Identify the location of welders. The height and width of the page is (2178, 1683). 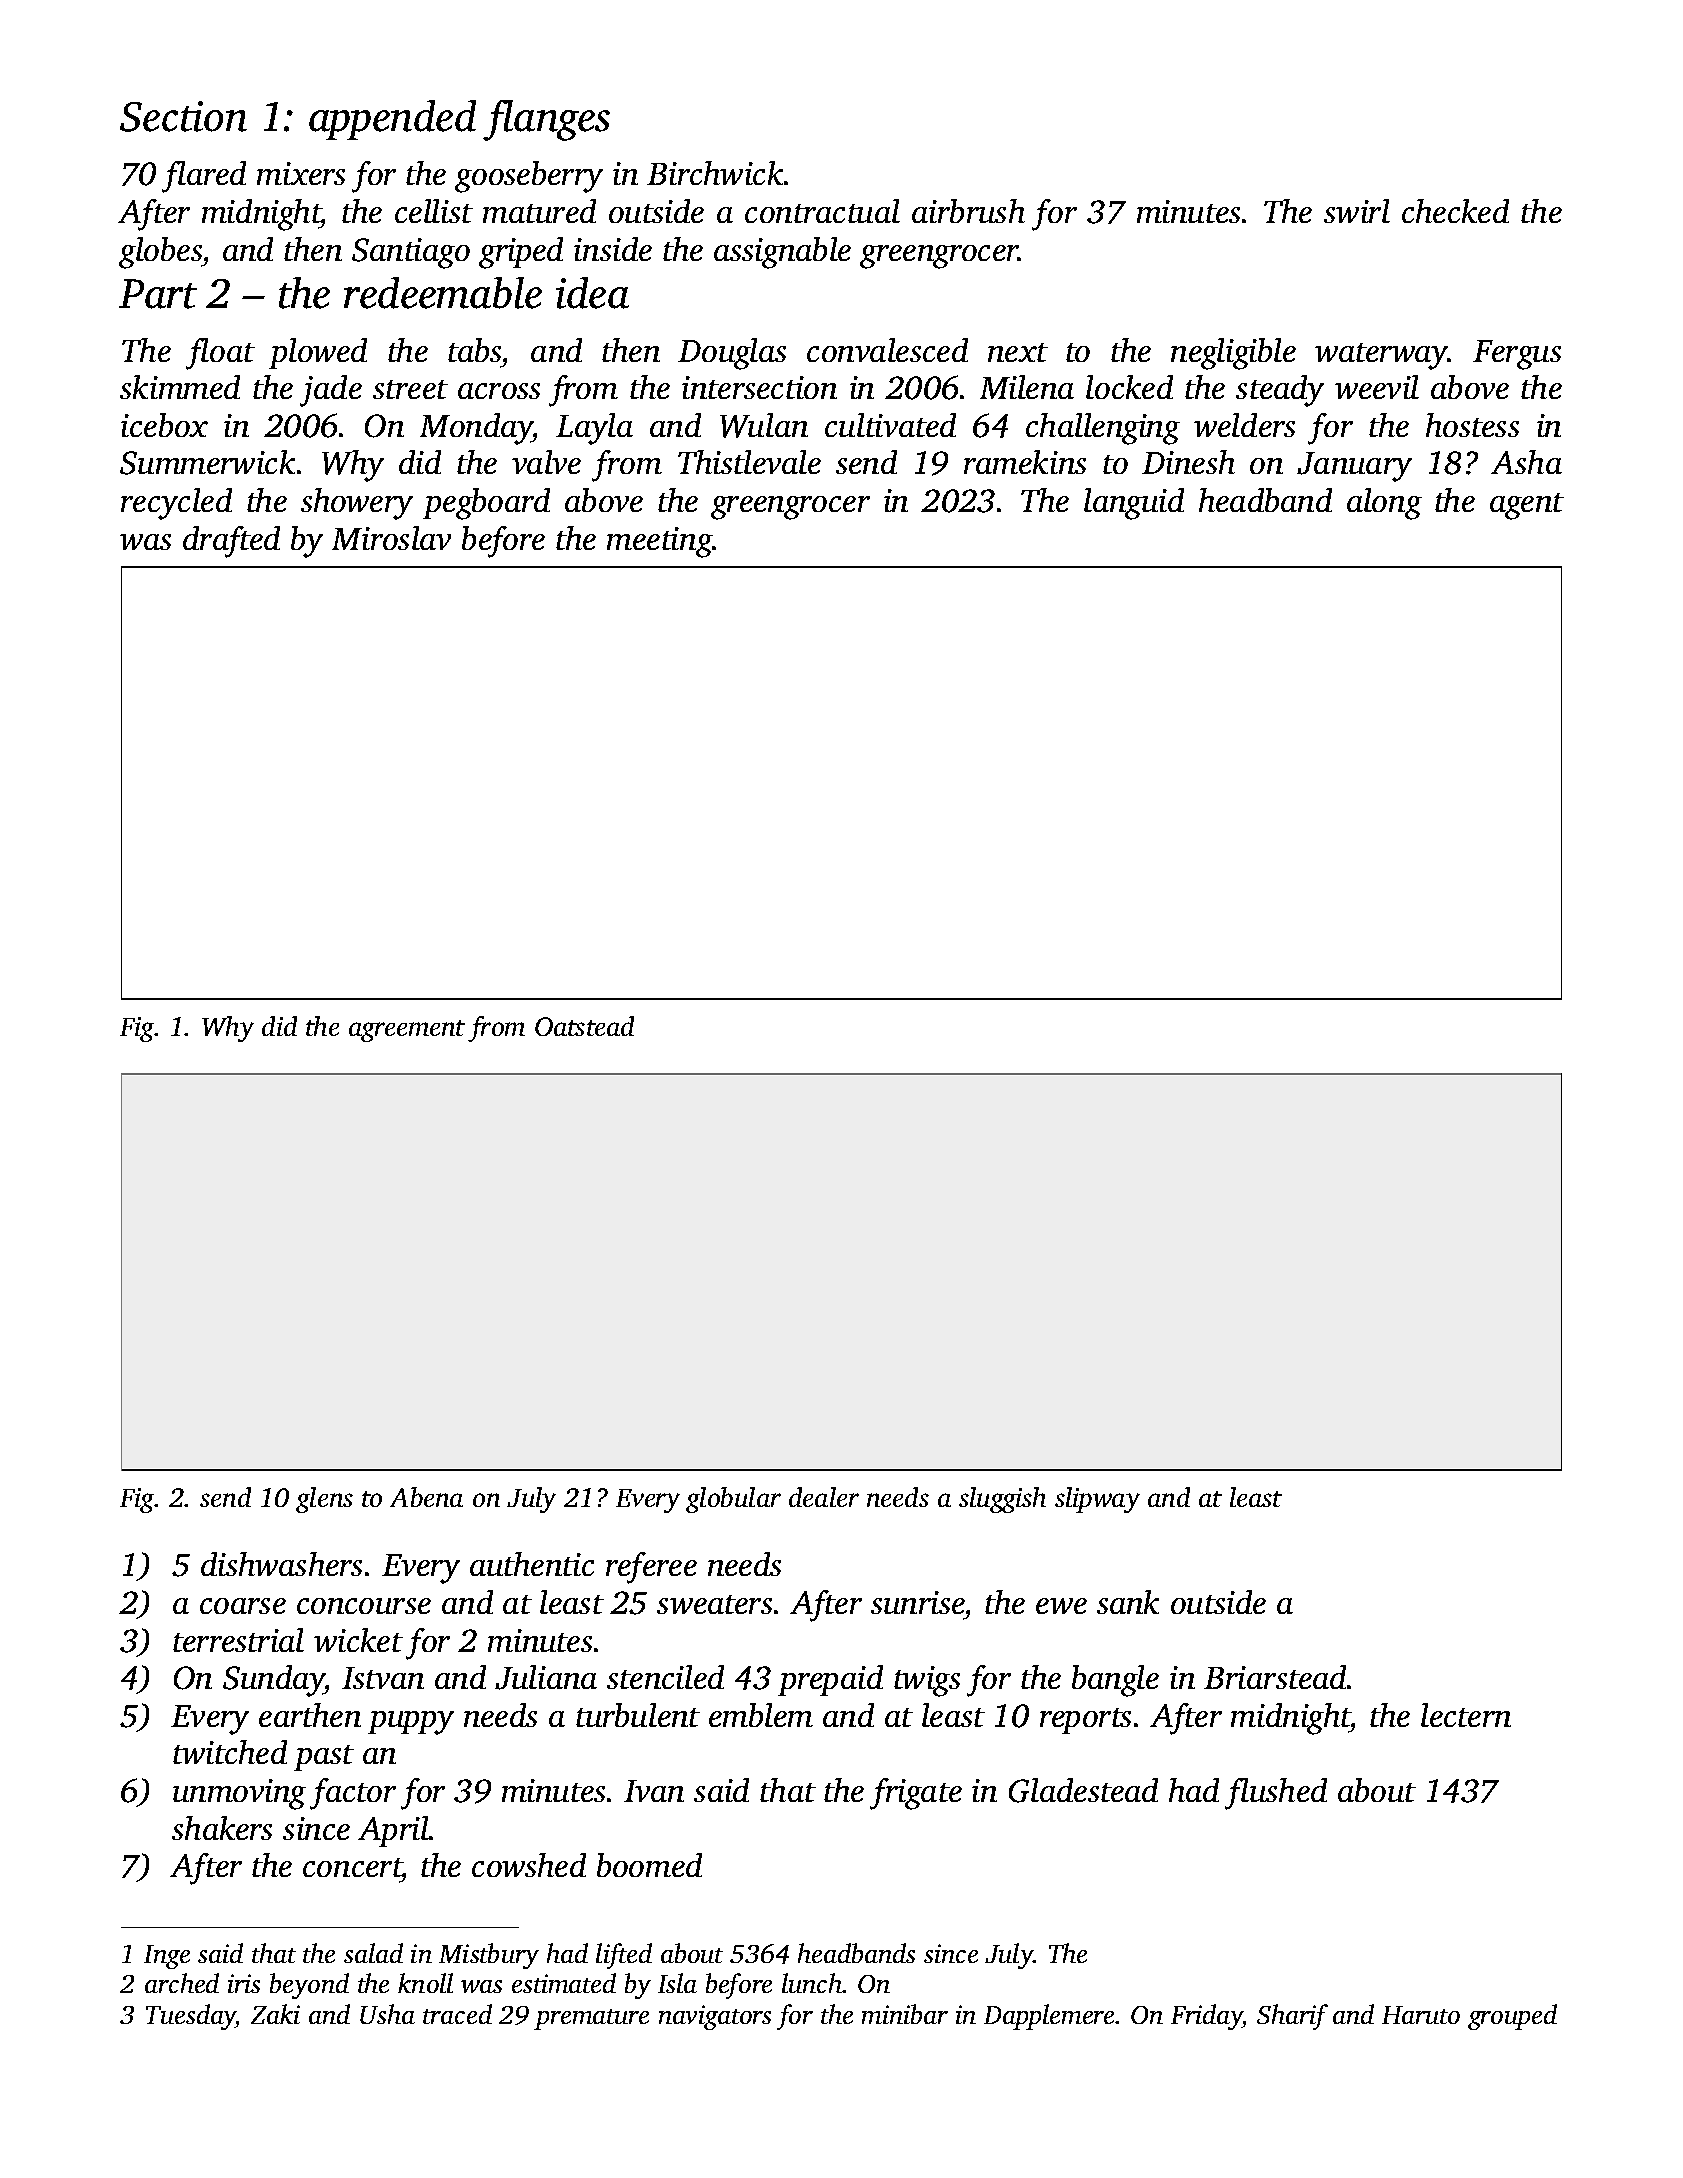
(1244, 425).
